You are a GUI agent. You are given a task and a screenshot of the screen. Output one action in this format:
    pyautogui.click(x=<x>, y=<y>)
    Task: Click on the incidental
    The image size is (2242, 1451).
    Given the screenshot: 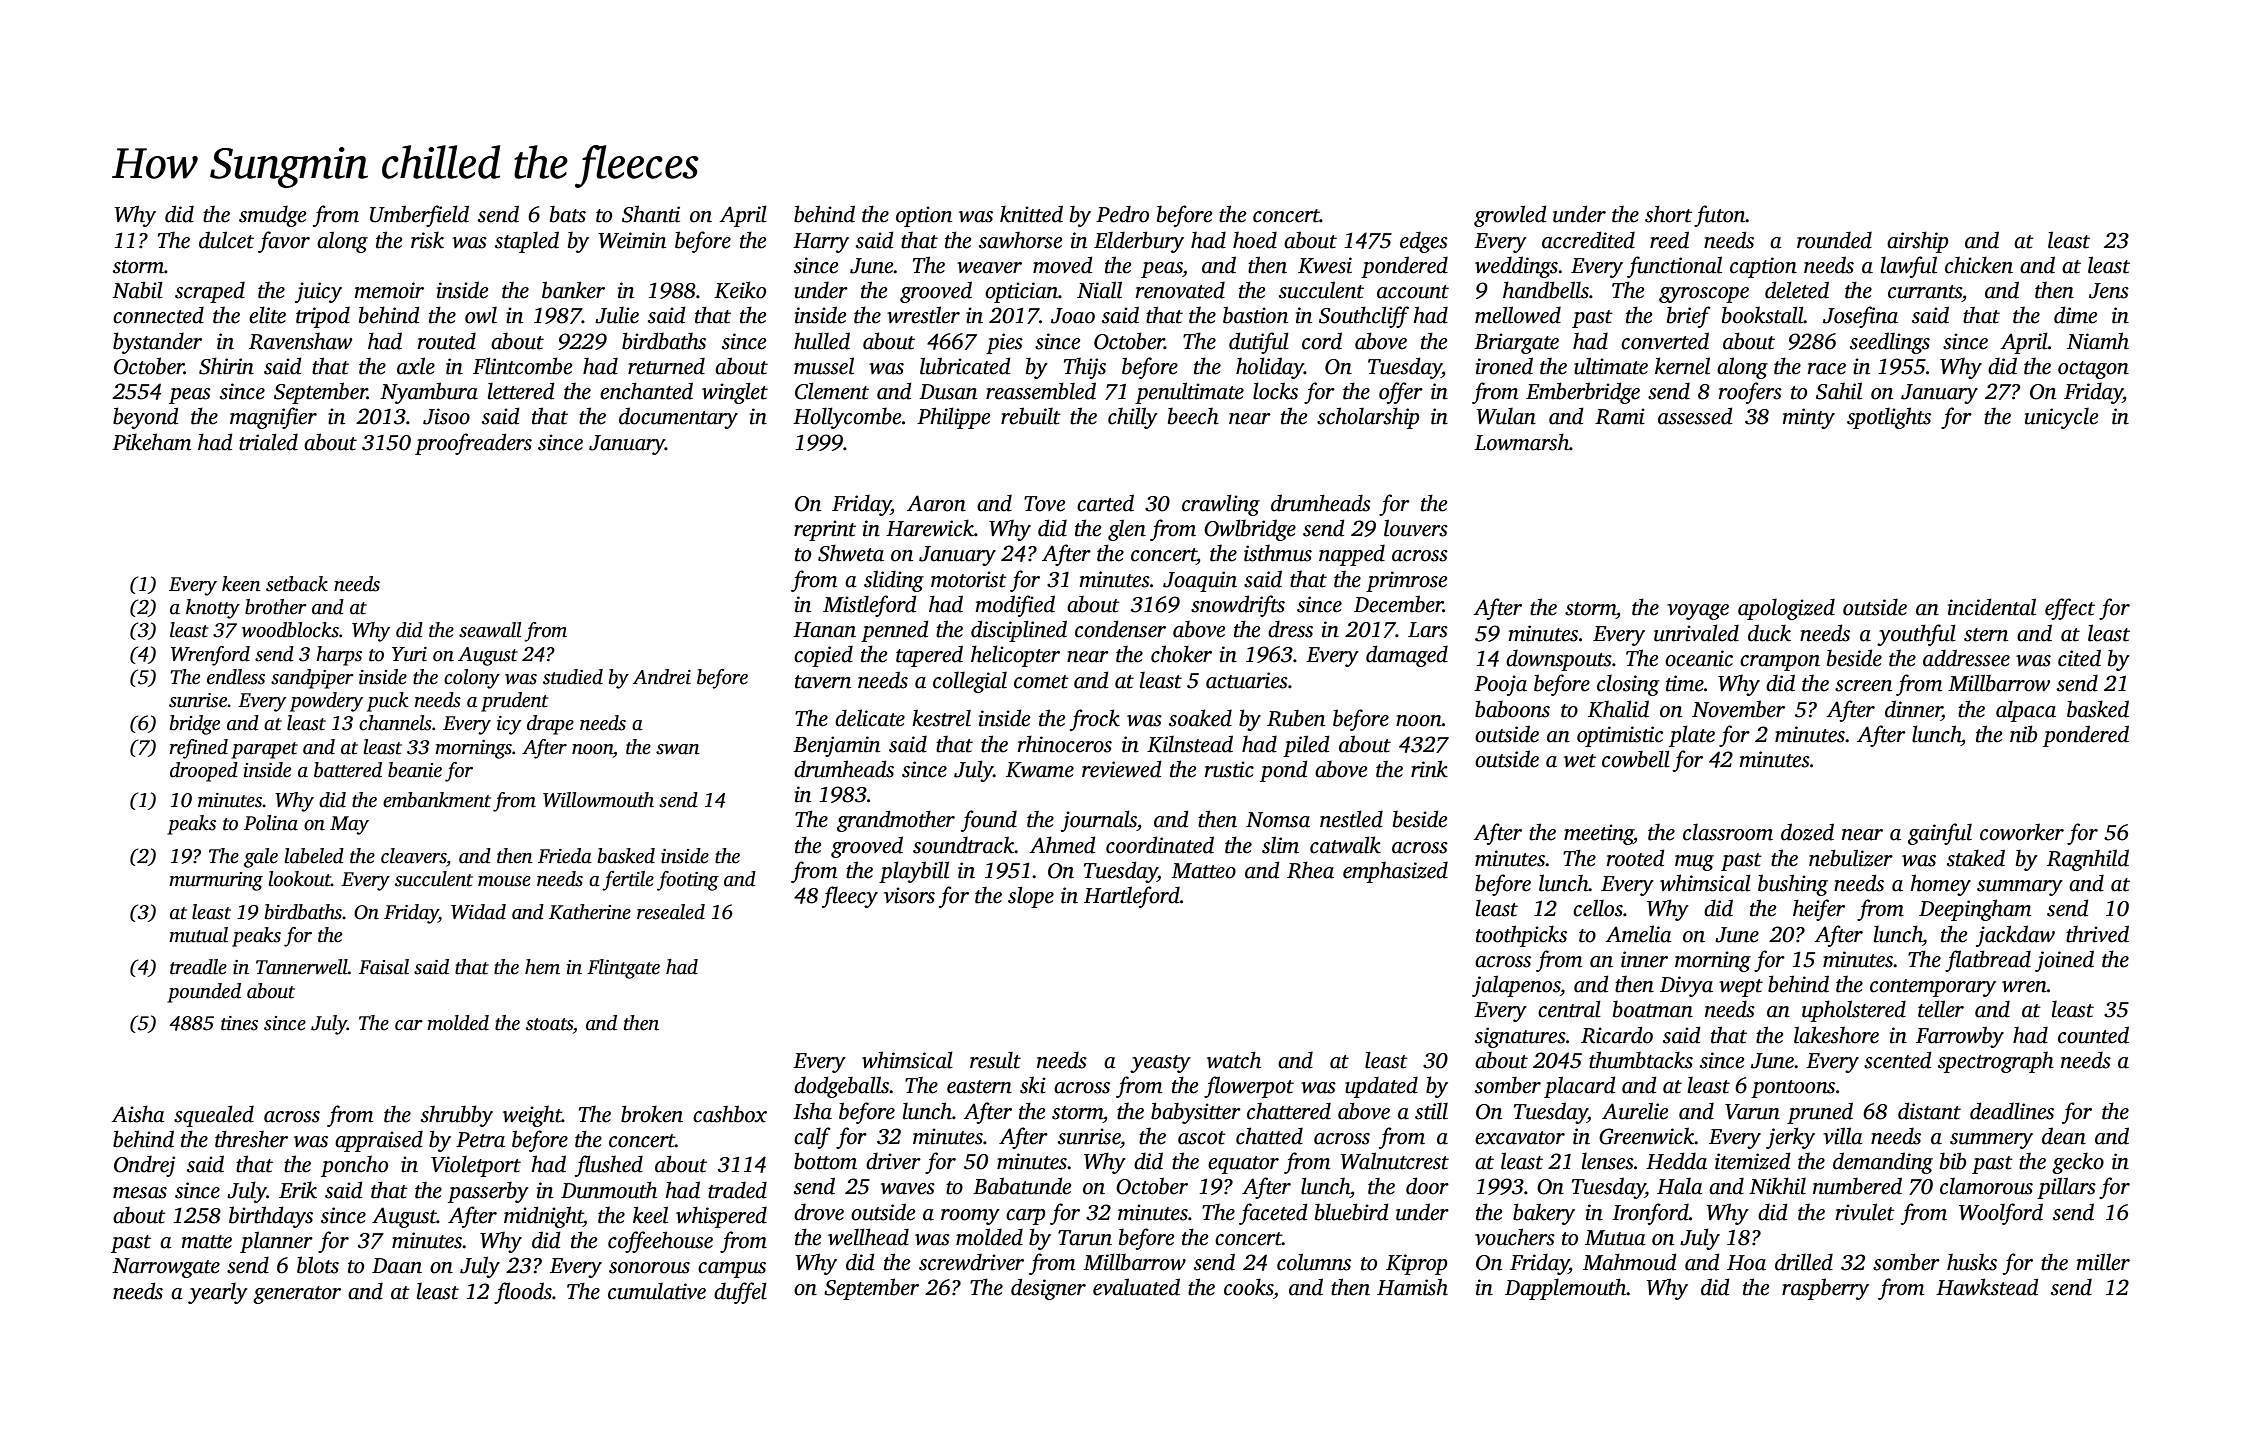 What is the action you would take?
    pyautogui.click(x=1992, y=607)
